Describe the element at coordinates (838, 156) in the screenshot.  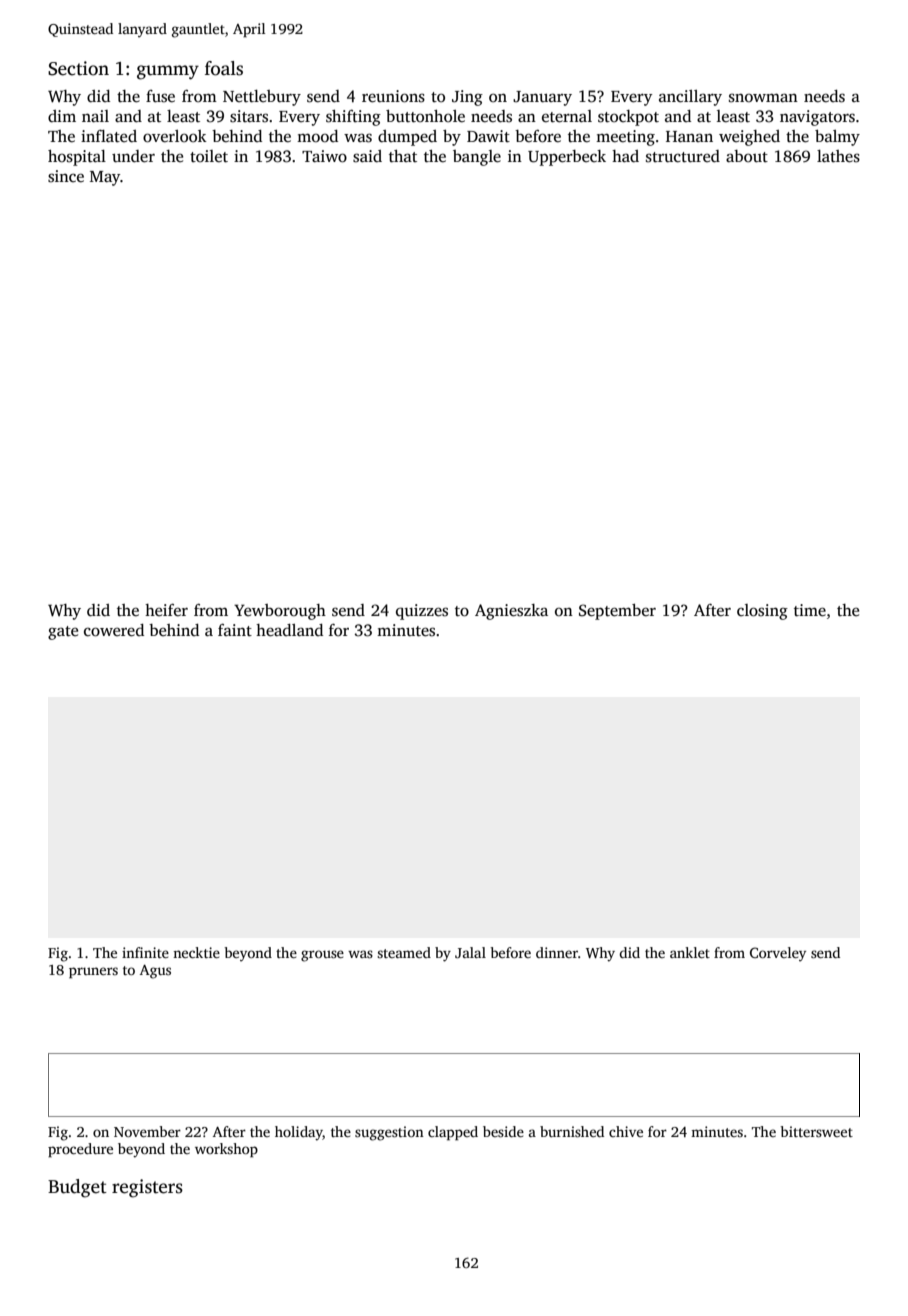
I see `lathes` at that location.
